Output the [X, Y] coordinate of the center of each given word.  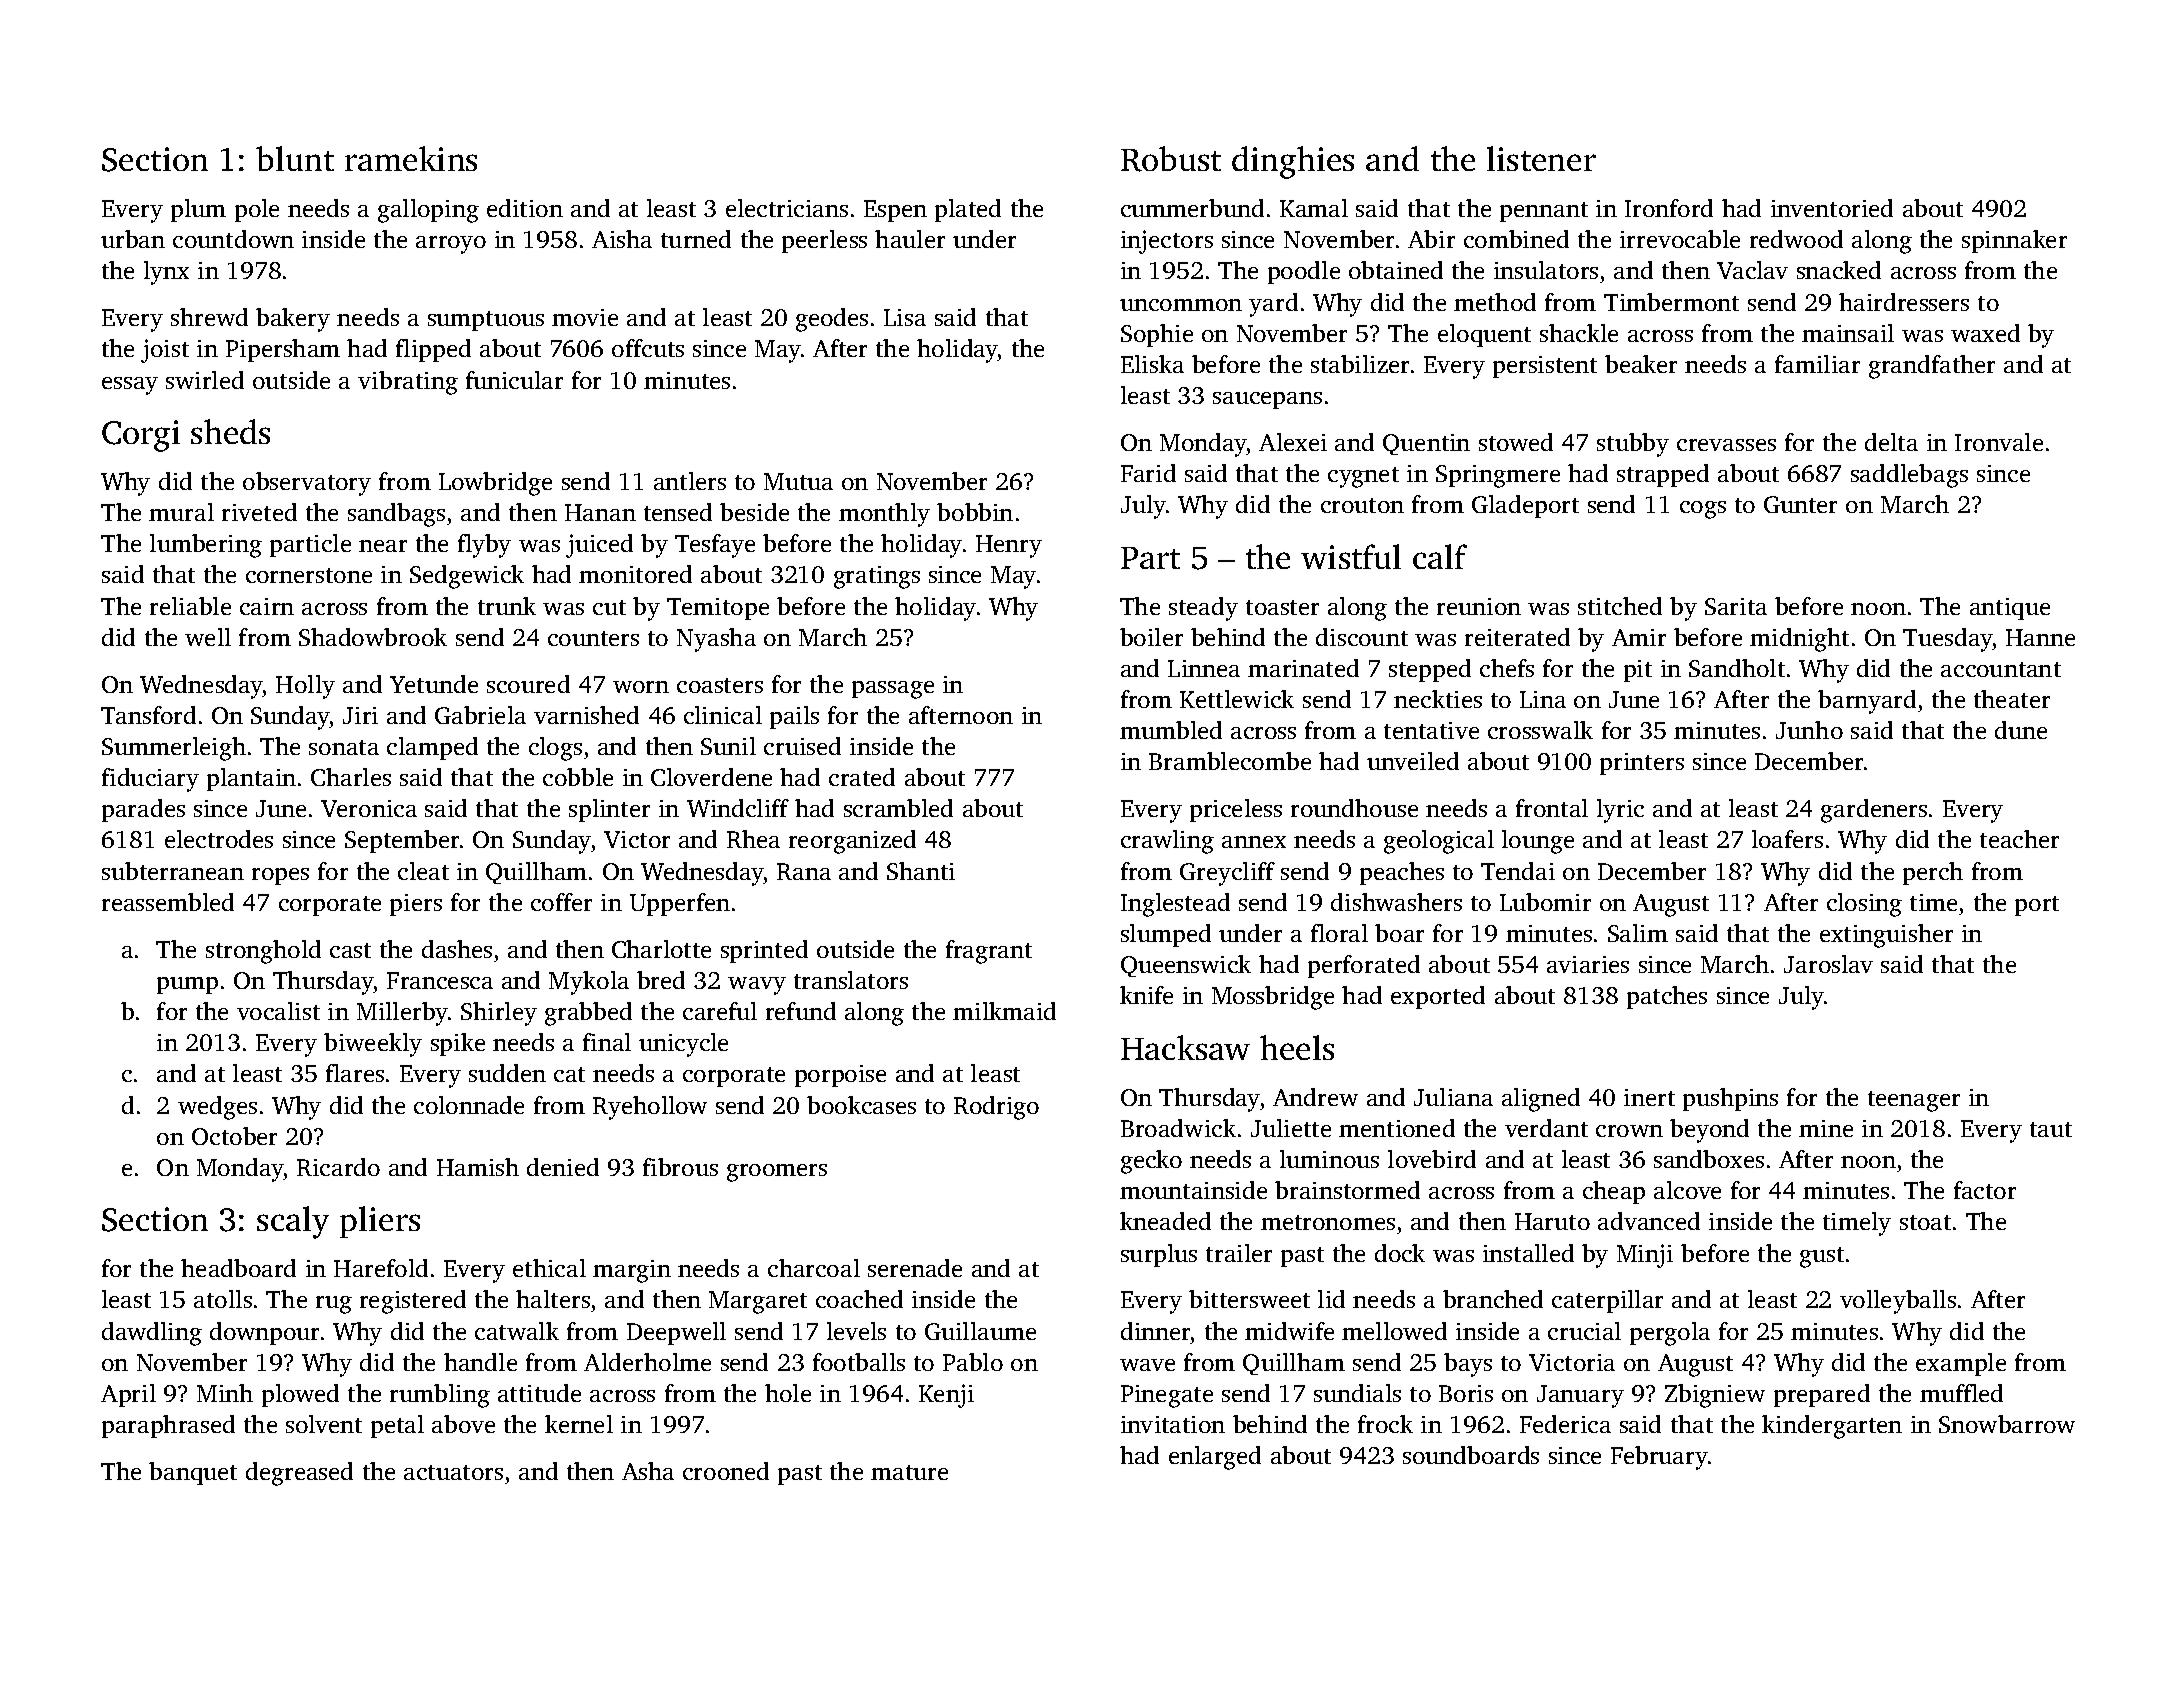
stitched [1620, 606]
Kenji [946, 1396]
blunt [295, 158]
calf [1440, 556]
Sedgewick [467, 577]
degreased [299, 1474]
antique [2010, 609]
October [234, 1136]
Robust [1171, 159]
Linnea [1204, 668]
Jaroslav [1828, 964]
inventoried [1832, 208]
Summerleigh [174, 749]
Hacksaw [1185, 1047]
